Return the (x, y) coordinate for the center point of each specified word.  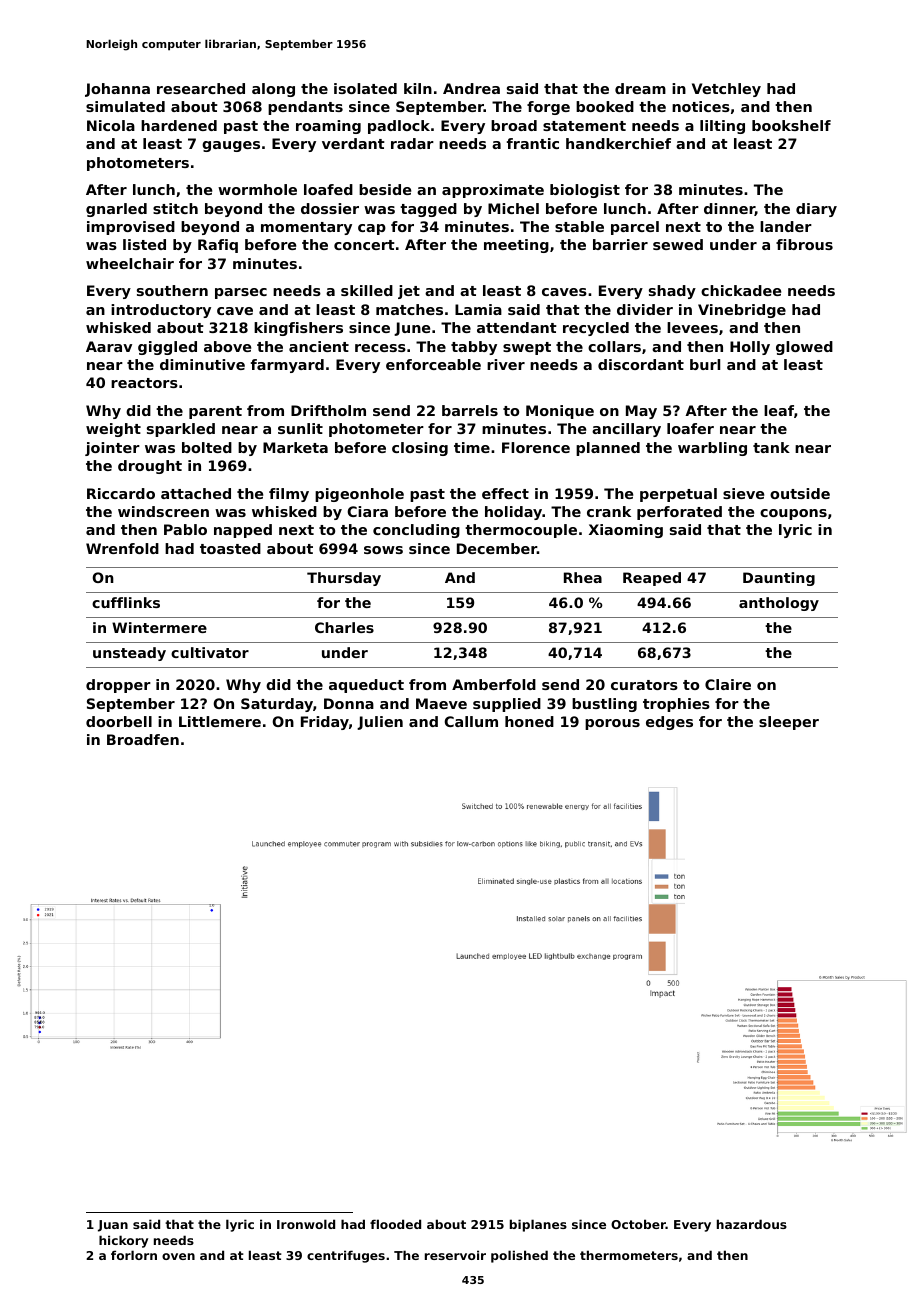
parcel (635, 228)
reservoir (455, 1255)
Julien (380, 723)
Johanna (117, 90)
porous (612, 724)
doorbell (119, 721)
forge (548, 108)
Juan (113, 1226)
